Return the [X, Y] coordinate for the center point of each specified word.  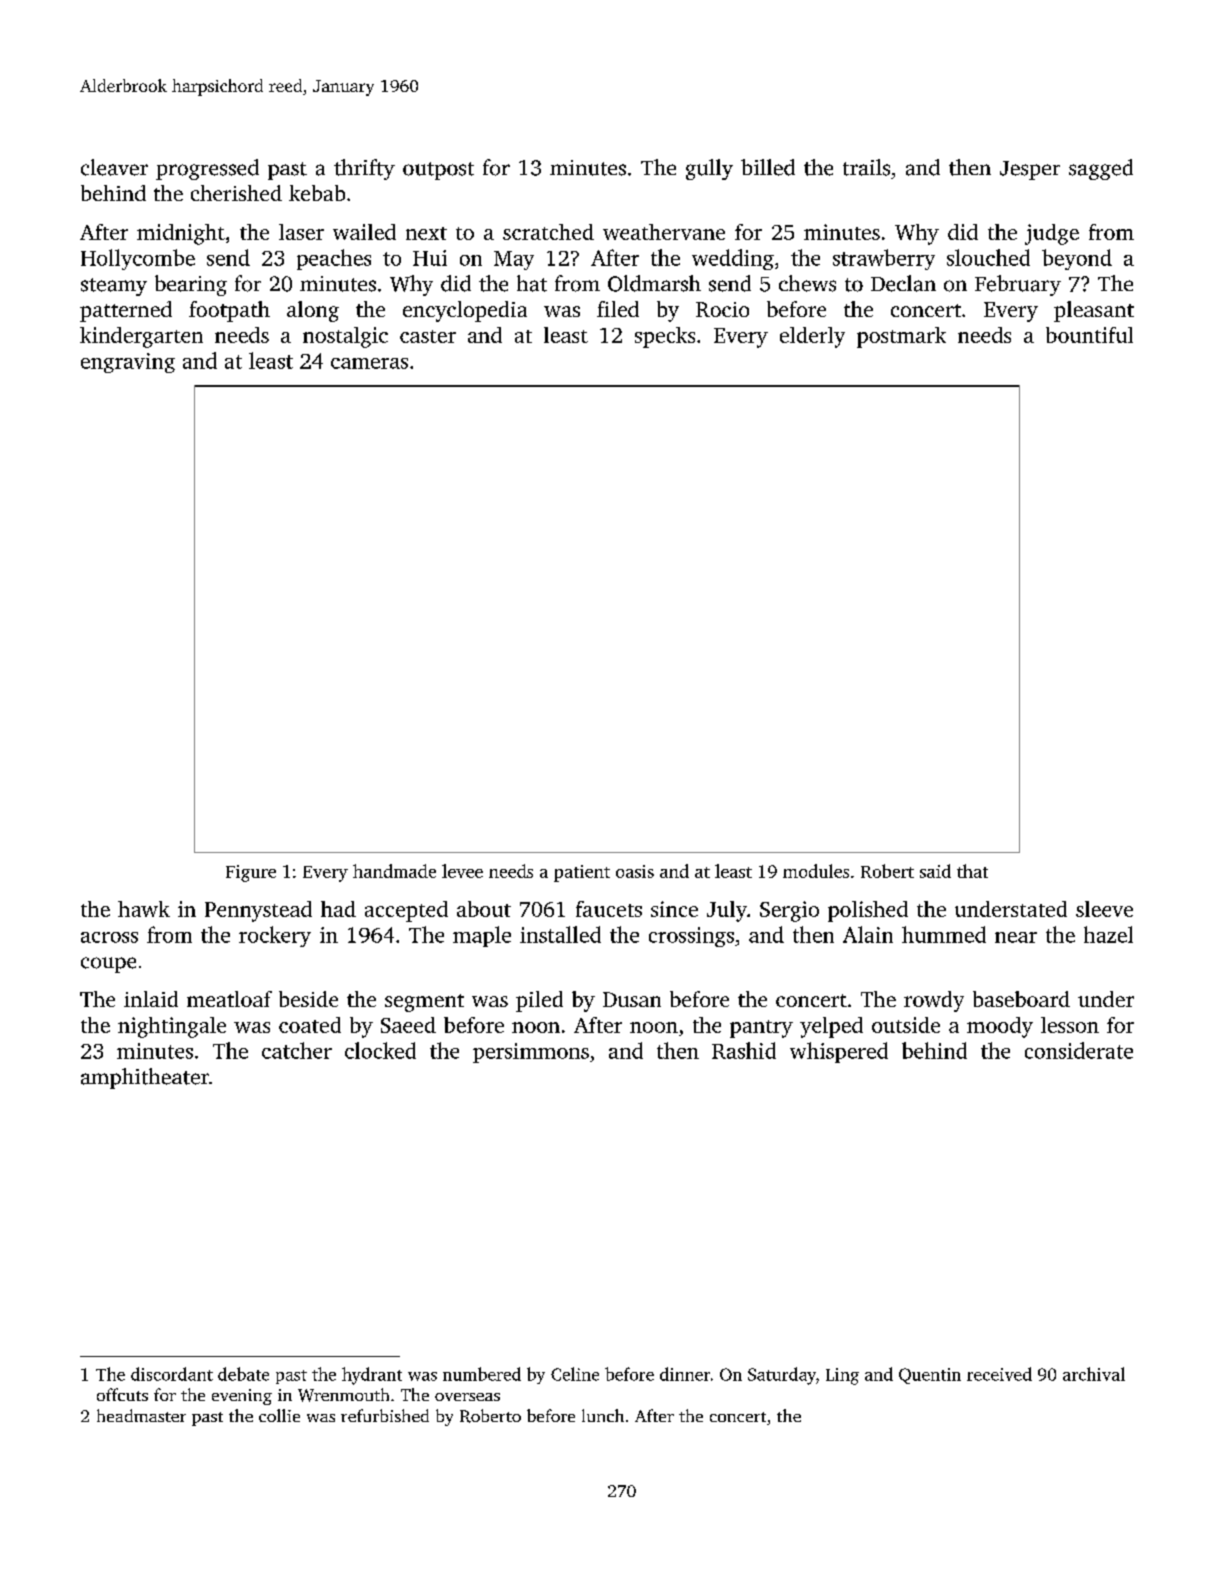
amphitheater [145, 1078]
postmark [901, 337]
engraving [128, 363]
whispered [839, 1052]
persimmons [531, 1053]
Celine [575, 1374]
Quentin [930, 1376]
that [972, 871]
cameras [369, 363]
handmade [394, 871]
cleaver [114, 167]
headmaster [141, 1415]
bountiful [1089, 335]
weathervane [664, 232]
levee [462, 871]
